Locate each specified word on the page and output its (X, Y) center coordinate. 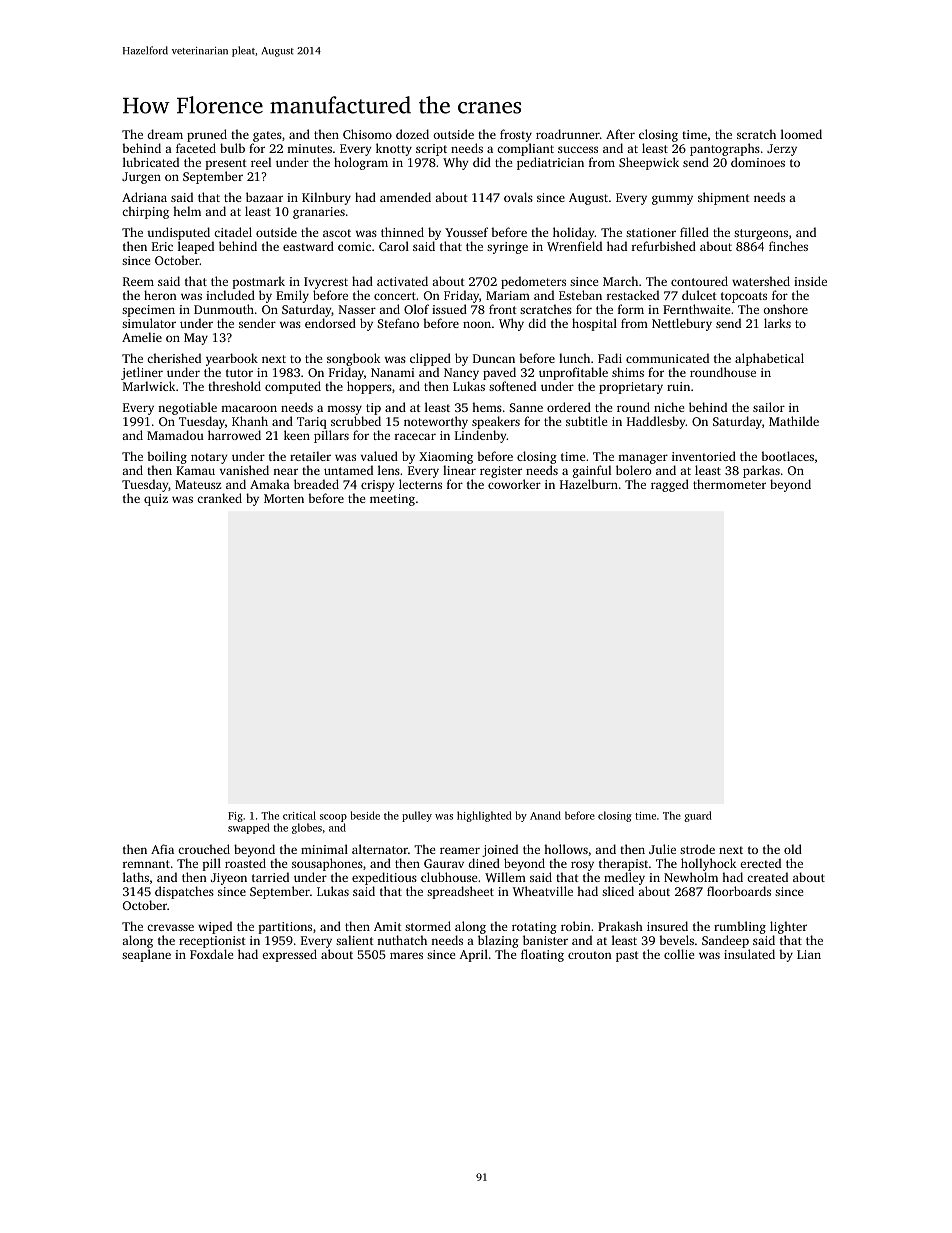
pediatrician (550, 163)
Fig (235, 817)
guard (698, 816)
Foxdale (211, 954)
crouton (590, 955)
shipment (724, 198)
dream (165, 134)
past (627, 956)
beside (365, 815)
